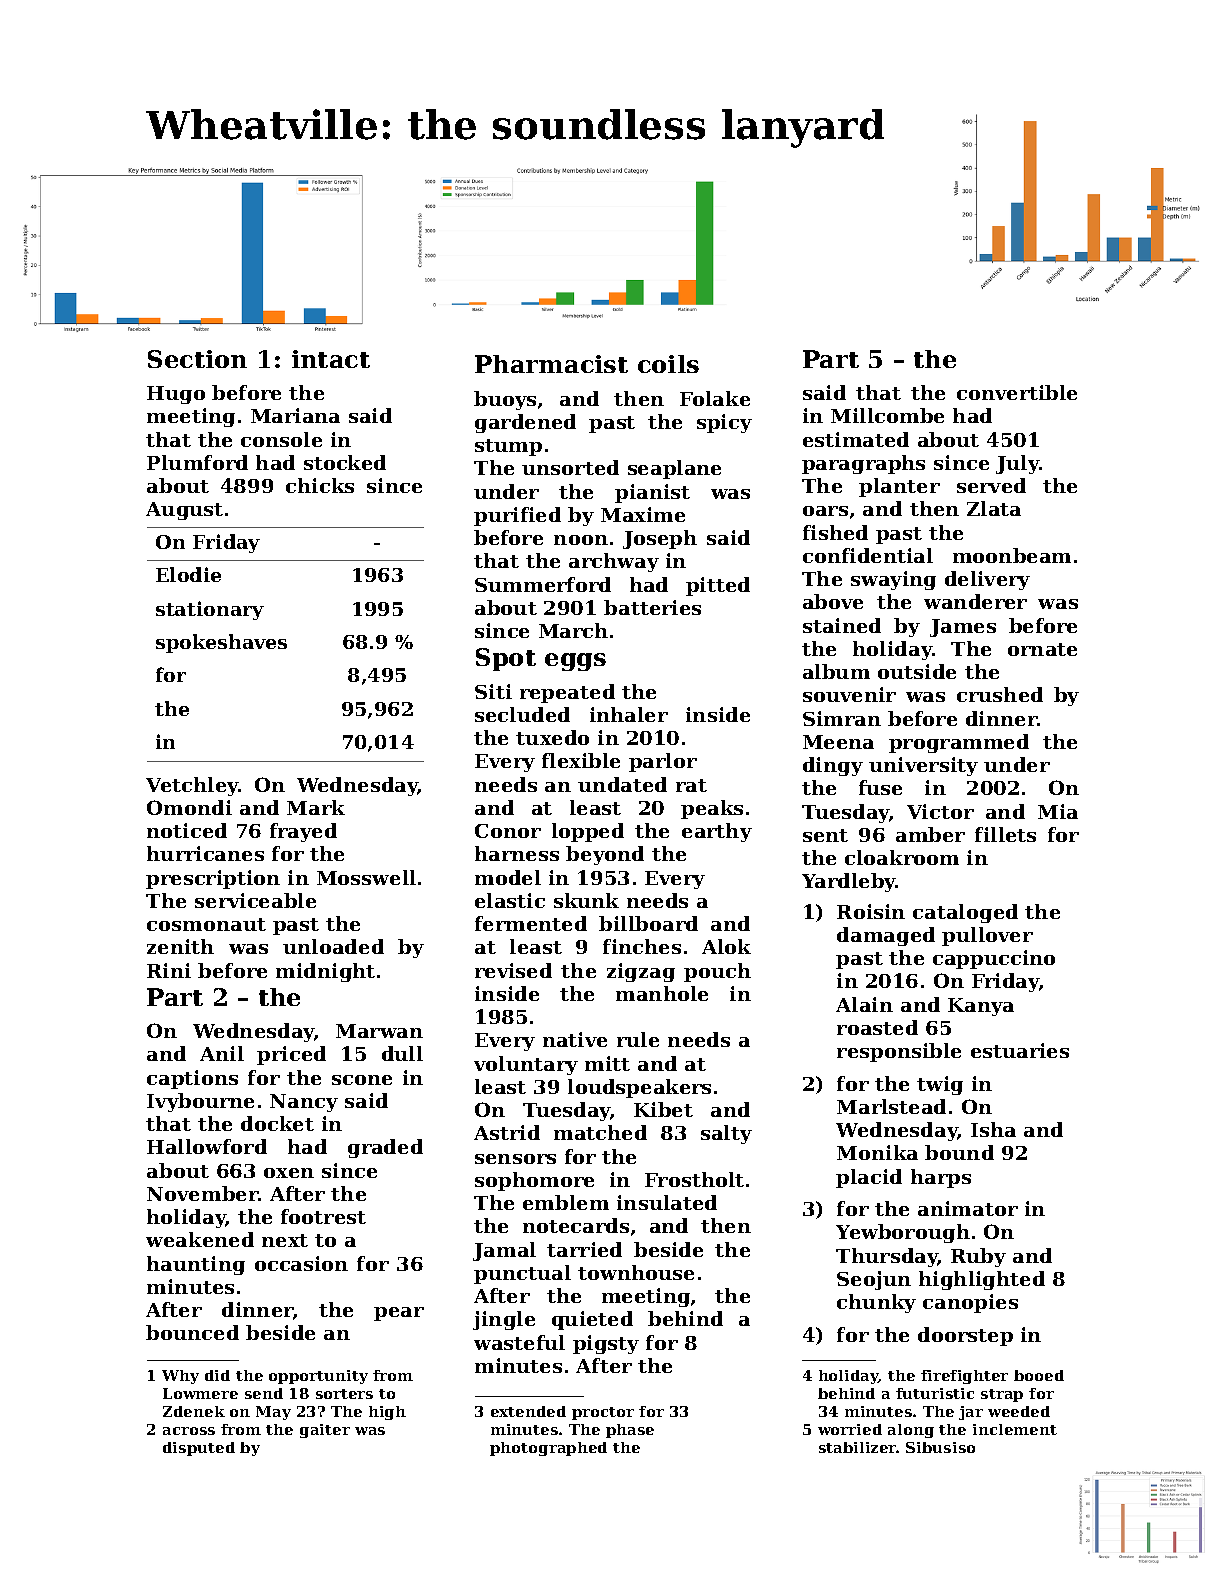 The width and height of the screenshot is (1226, 1587). Describe the element at coordinates (639, 1088) in the screenshot. I see `loudspeakers` at that location.
